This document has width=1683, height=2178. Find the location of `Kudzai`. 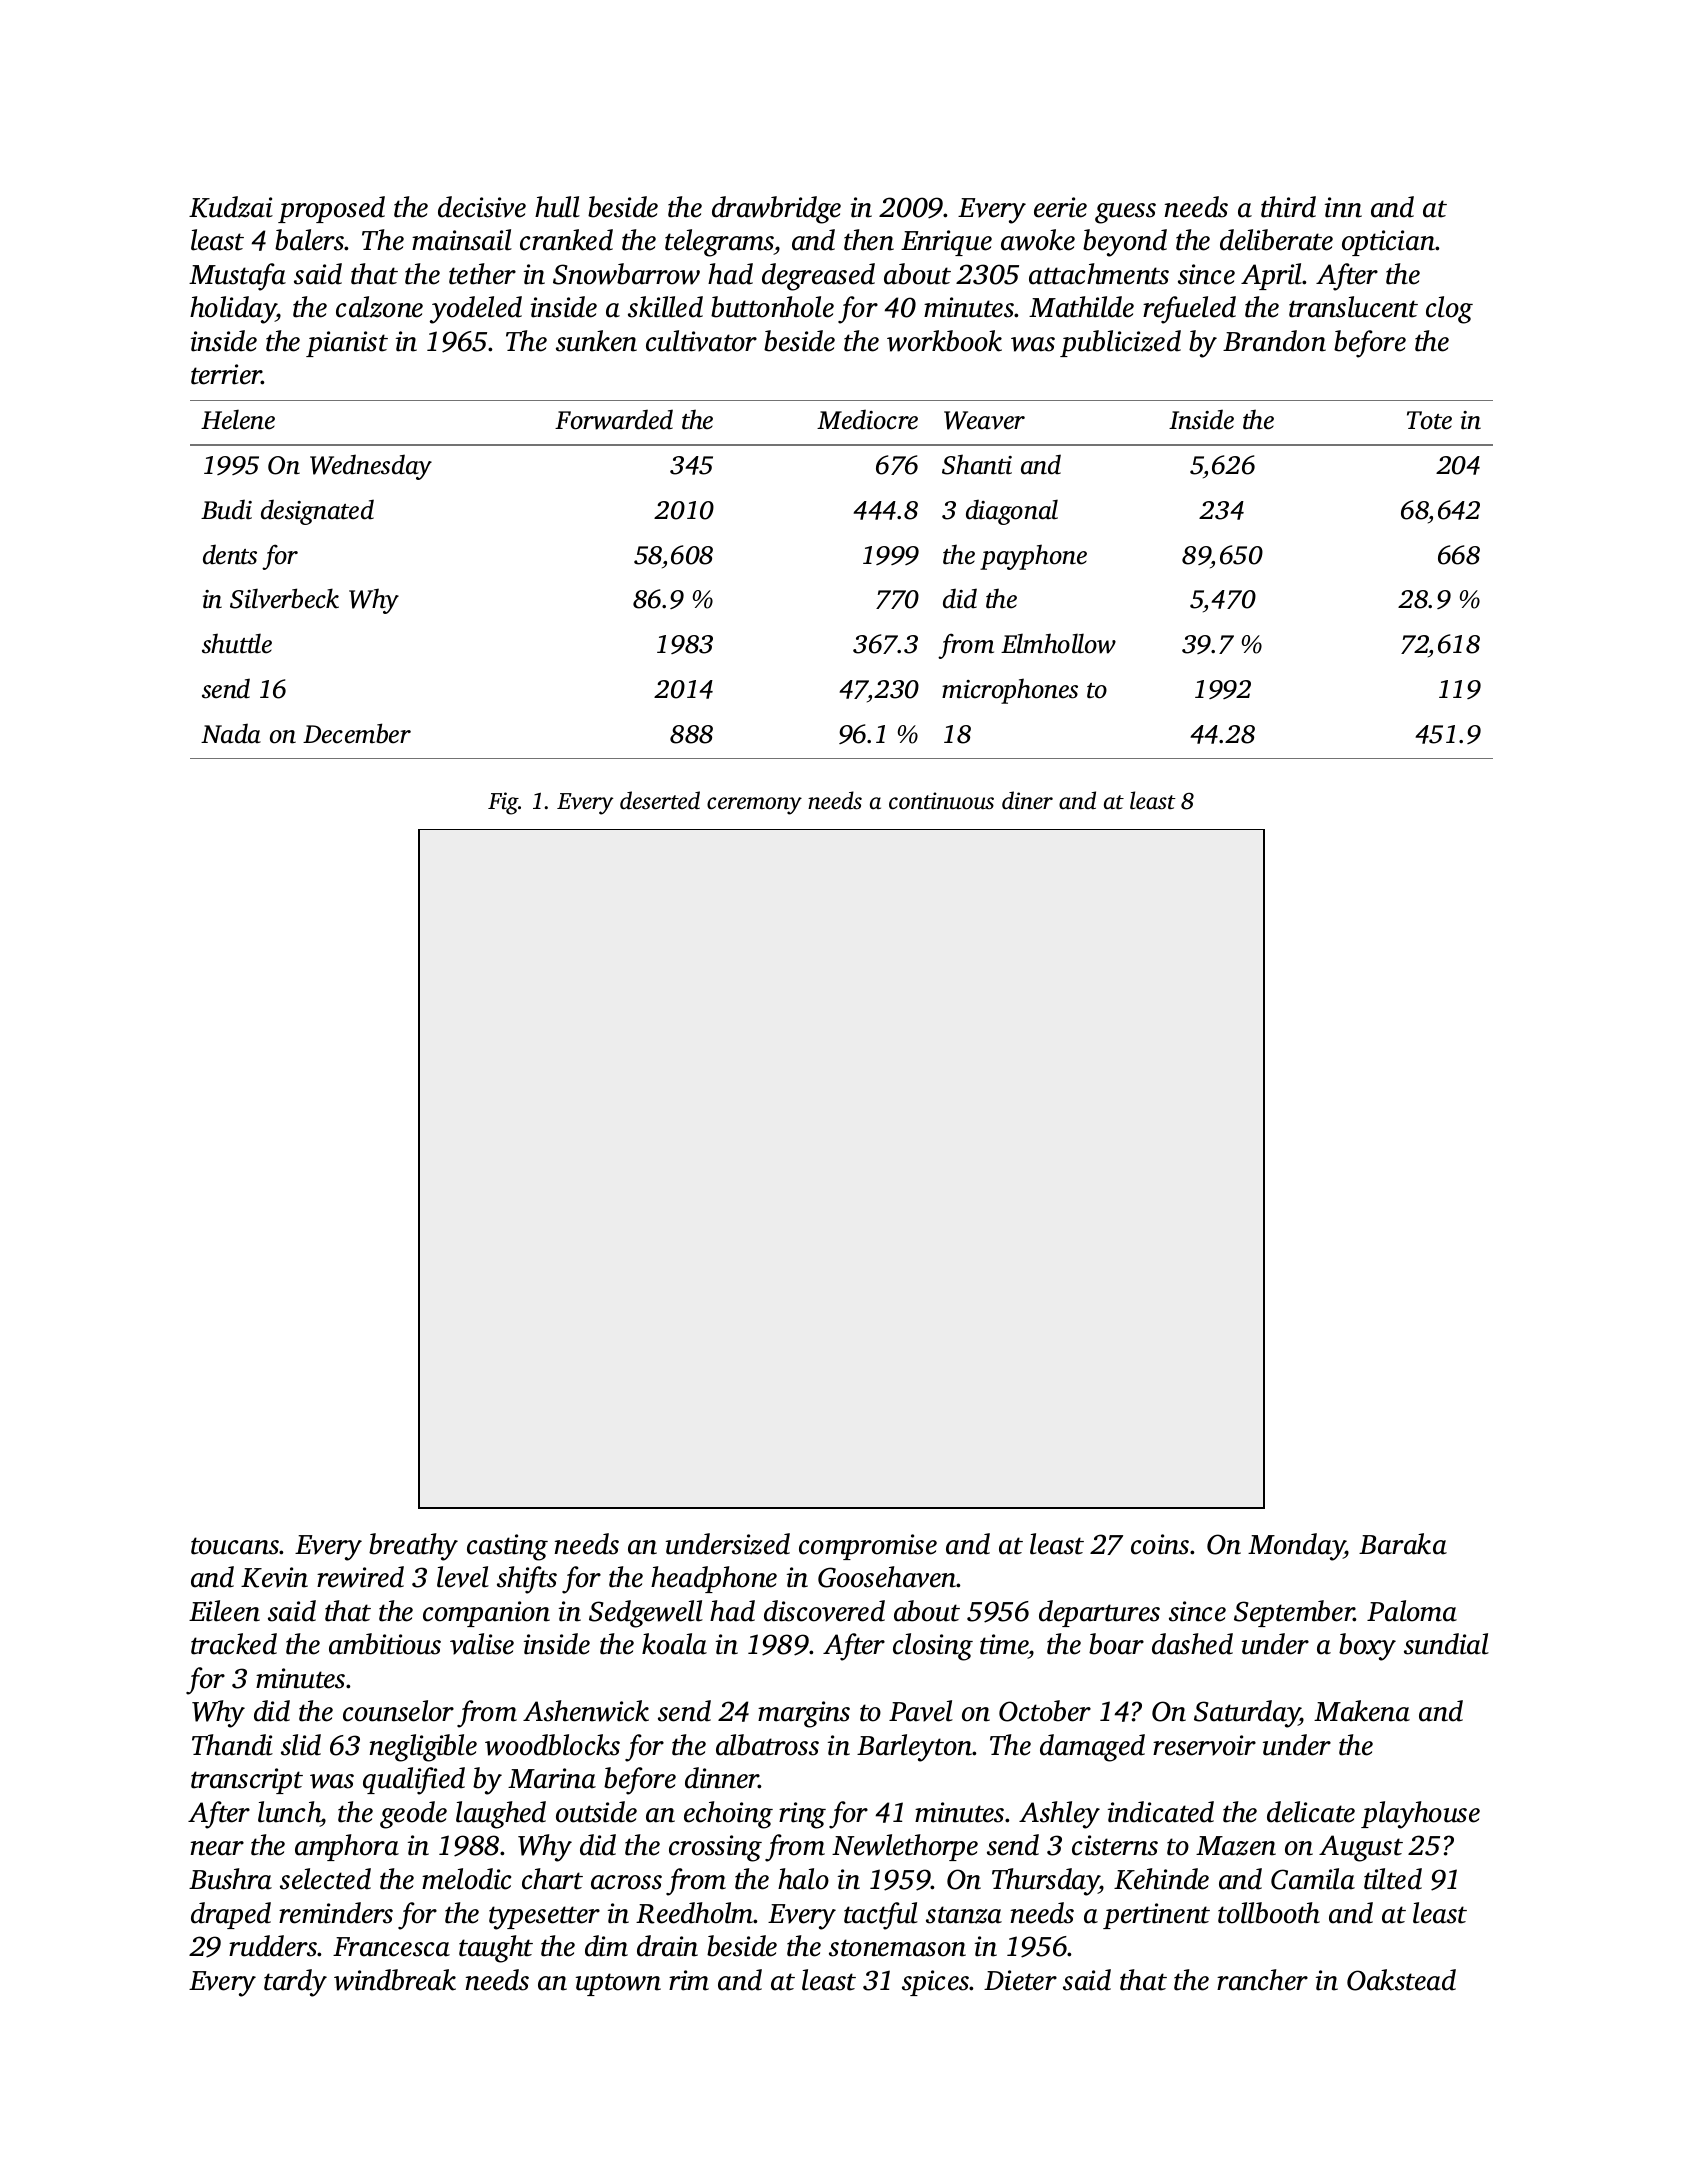

Kudzai is located at coordinates (231, 207).
